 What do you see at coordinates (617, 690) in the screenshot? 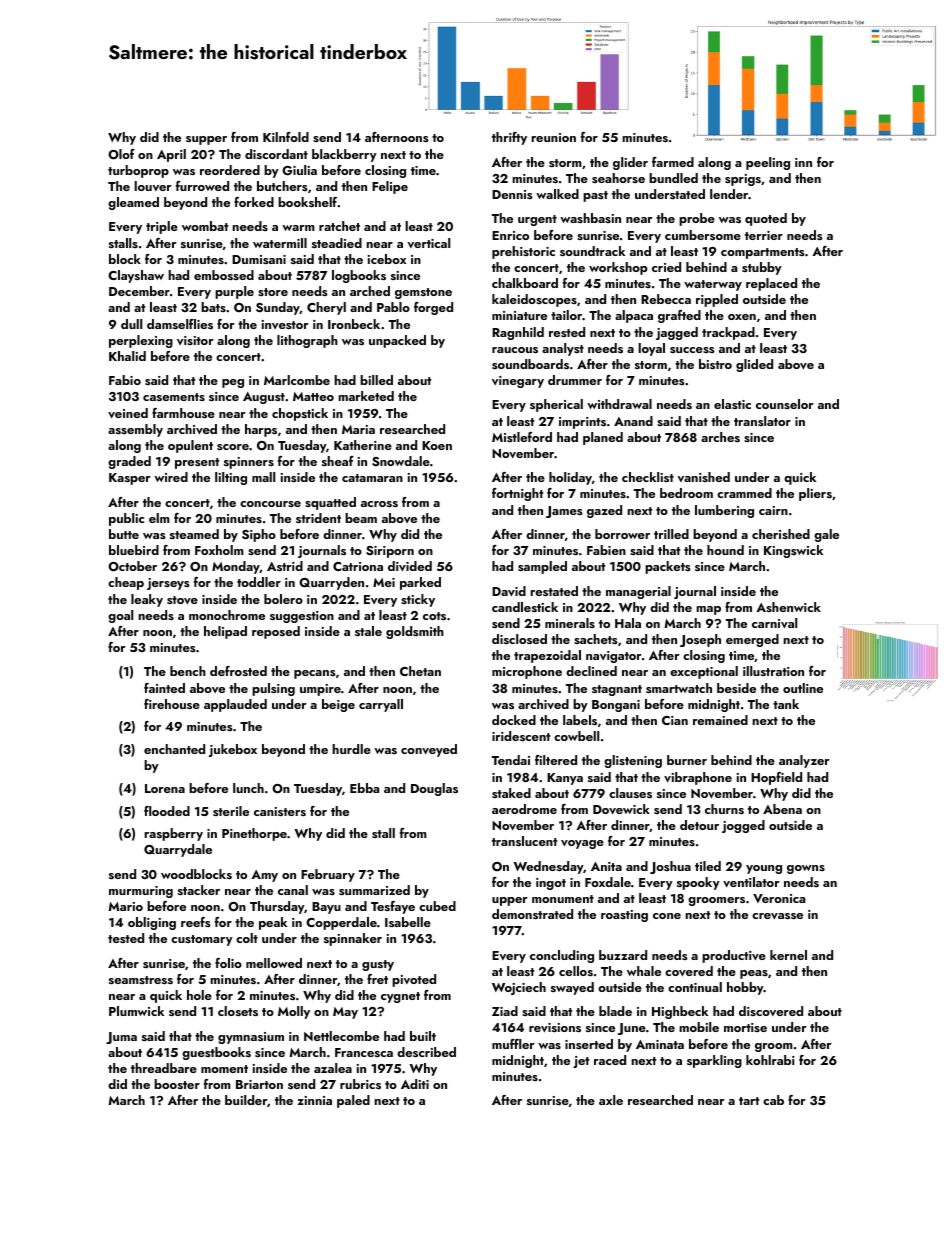
I see `stagnant` at bounding box center [617, 690].
